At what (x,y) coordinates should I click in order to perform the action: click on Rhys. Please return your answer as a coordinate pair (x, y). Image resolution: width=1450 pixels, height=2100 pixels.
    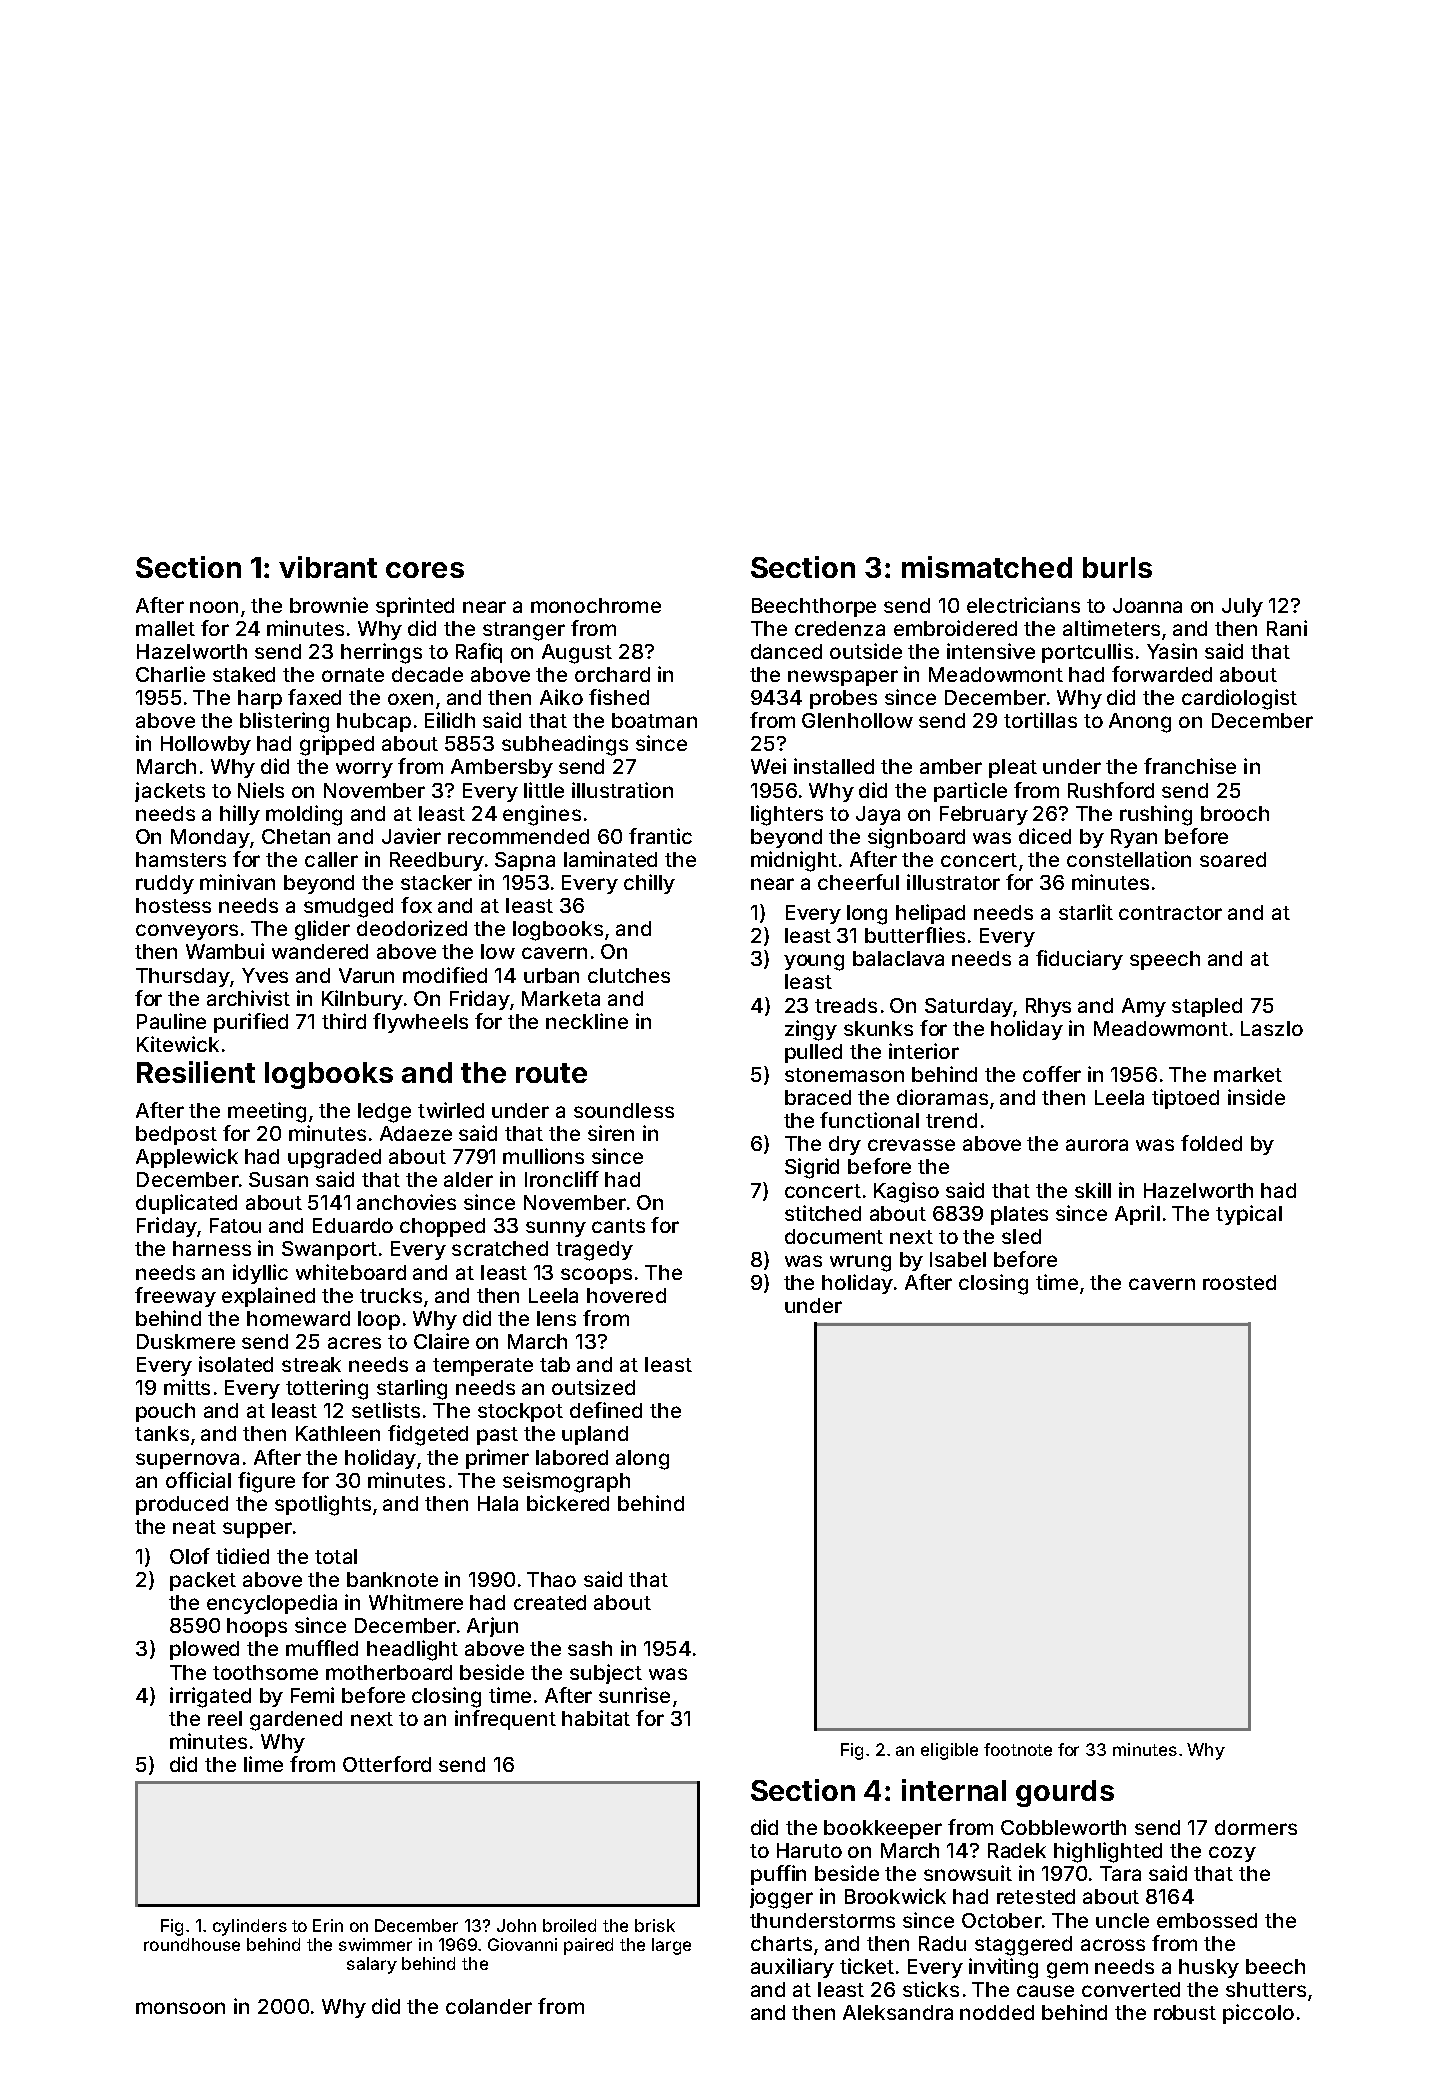
    Looking at the image, I should click on (1048, 1007).
